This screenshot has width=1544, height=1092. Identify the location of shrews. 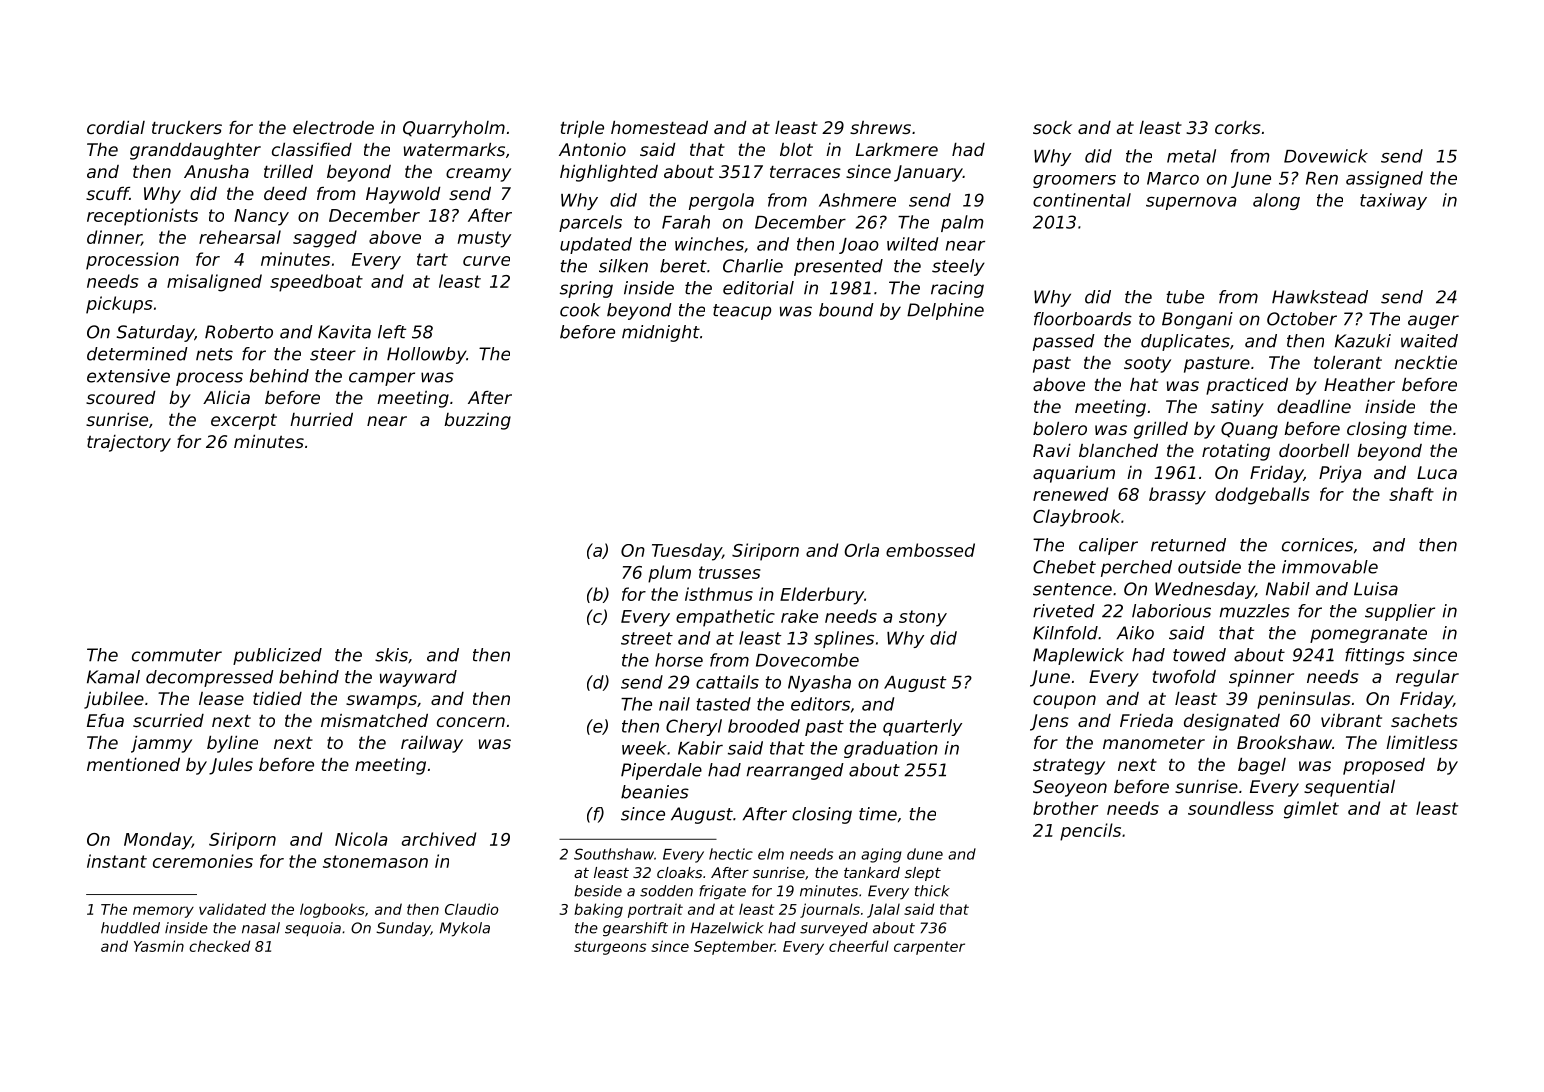
(880, 127).
